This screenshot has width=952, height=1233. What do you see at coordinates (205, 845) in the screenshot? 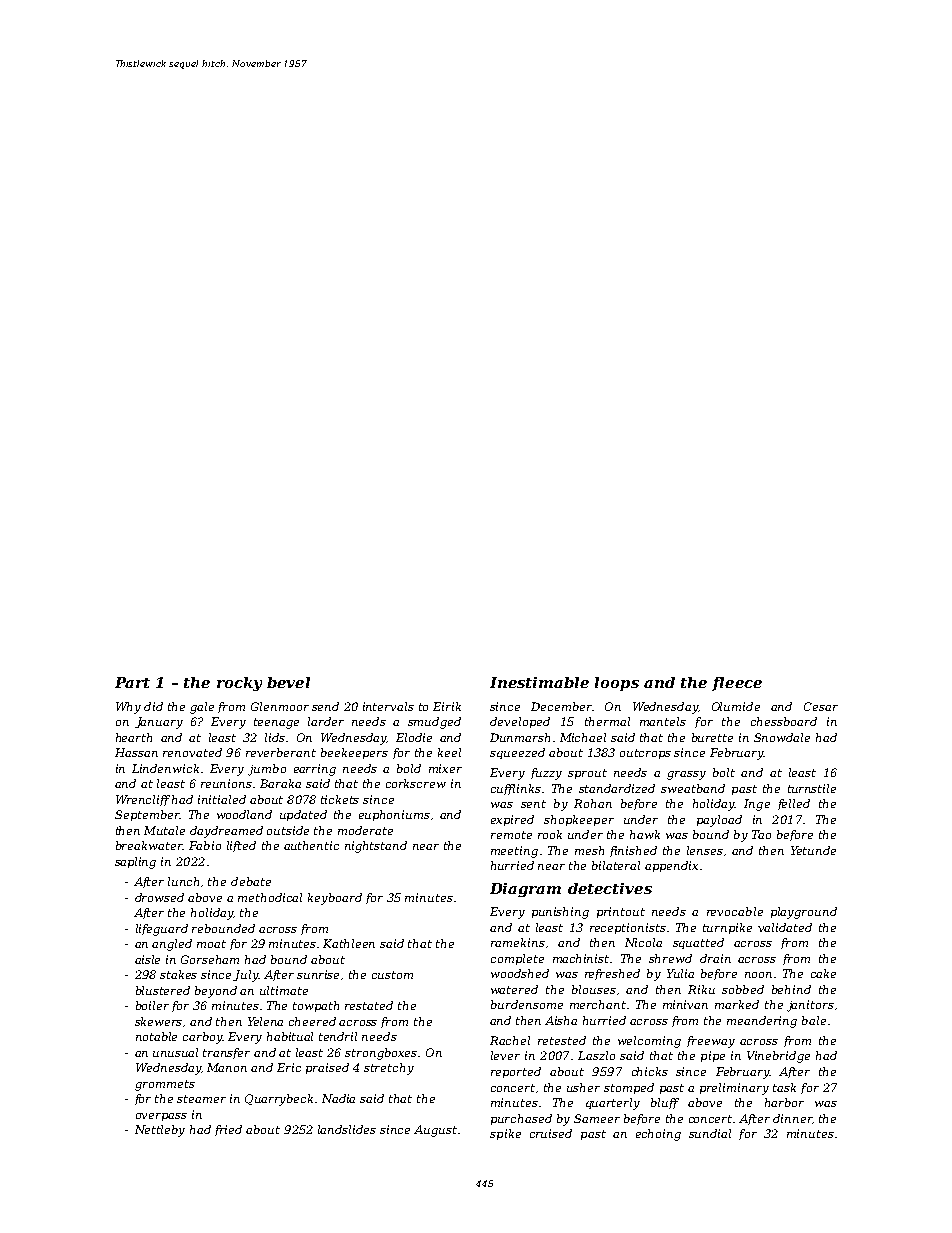
I see `Fabio` at bounding box center [205, 845].
